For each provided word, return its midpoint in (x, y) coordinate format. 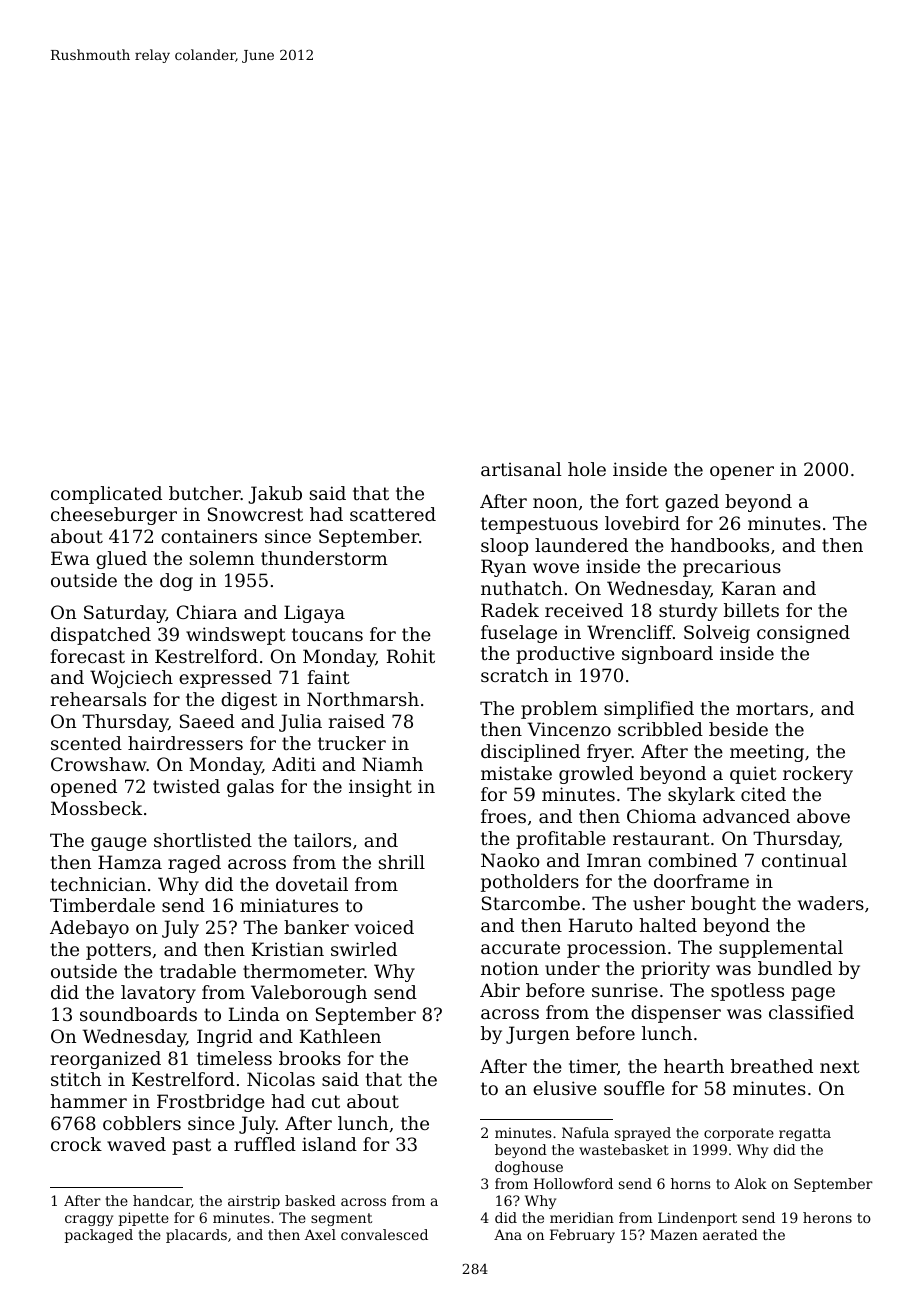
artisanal (521, 469)
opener (742, 473)
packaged (98, 1236)
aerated (730, 1234)
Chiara (207, 612)
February (582, 1236)
